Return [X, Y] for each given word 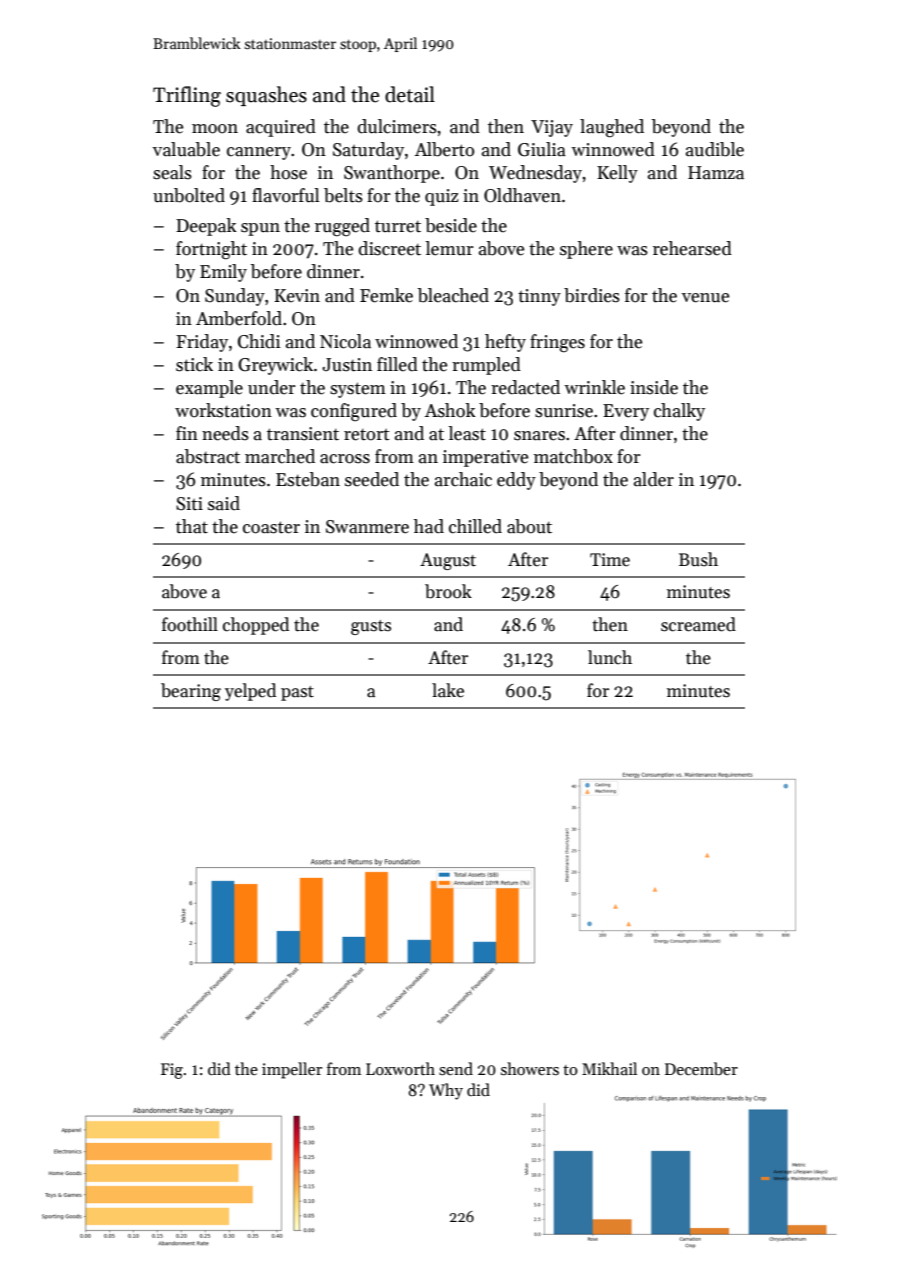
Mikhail [609, 1068]
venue [705, 298]
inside [654, 387]
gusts [371, 627]
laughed [612, 128]
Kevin [297, 296]
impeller [292, 1070]
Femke [386, 295]
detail [410, 94]
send [456, 1069]
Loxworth [400, 1068]
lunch [610, 657]
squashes [266, 96]
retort [367, 435]
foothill [190, 624]
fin [187, 433]
